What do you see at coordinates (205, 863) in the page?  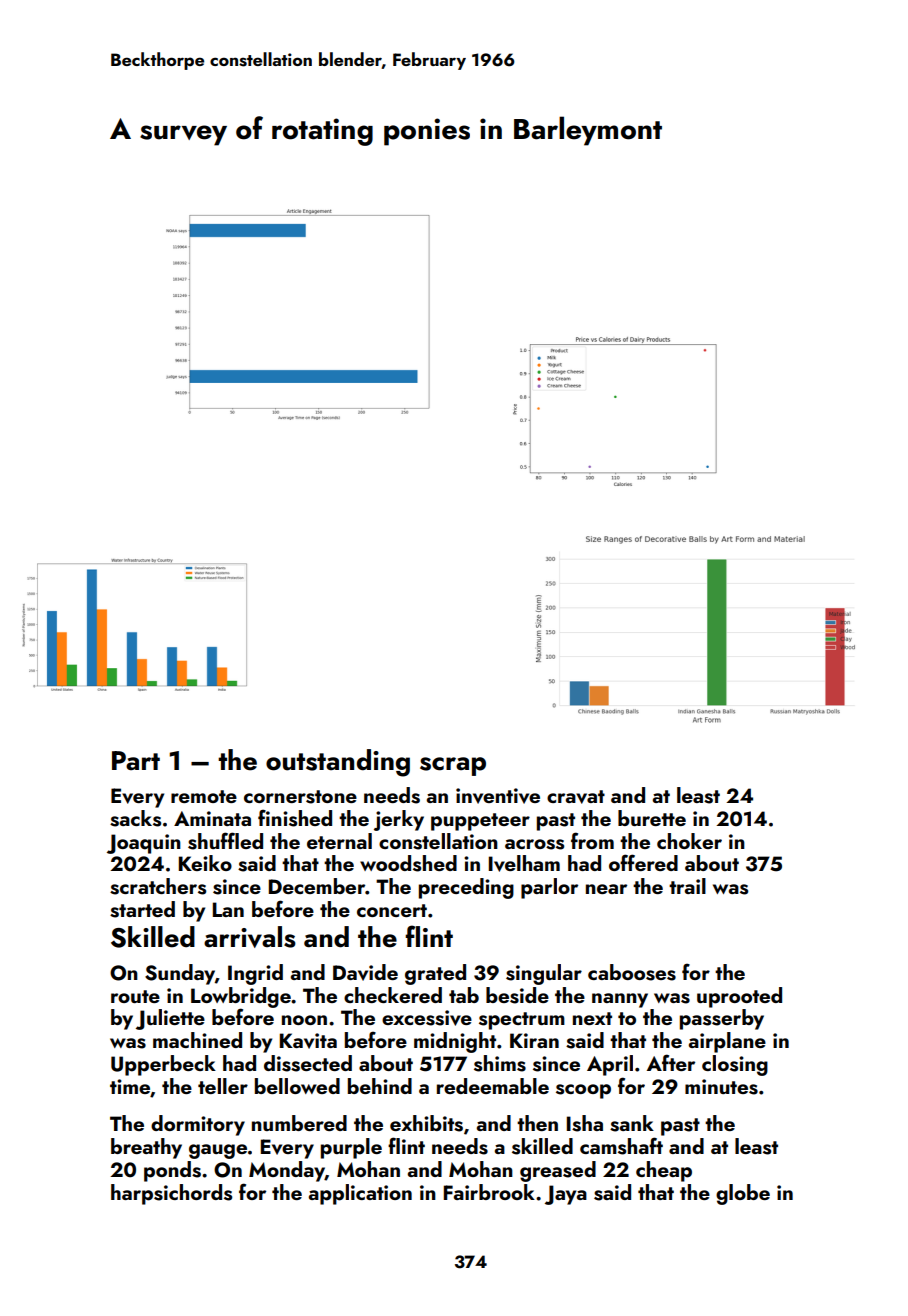 I see `Keiko` at bounding box center [205, 863].
